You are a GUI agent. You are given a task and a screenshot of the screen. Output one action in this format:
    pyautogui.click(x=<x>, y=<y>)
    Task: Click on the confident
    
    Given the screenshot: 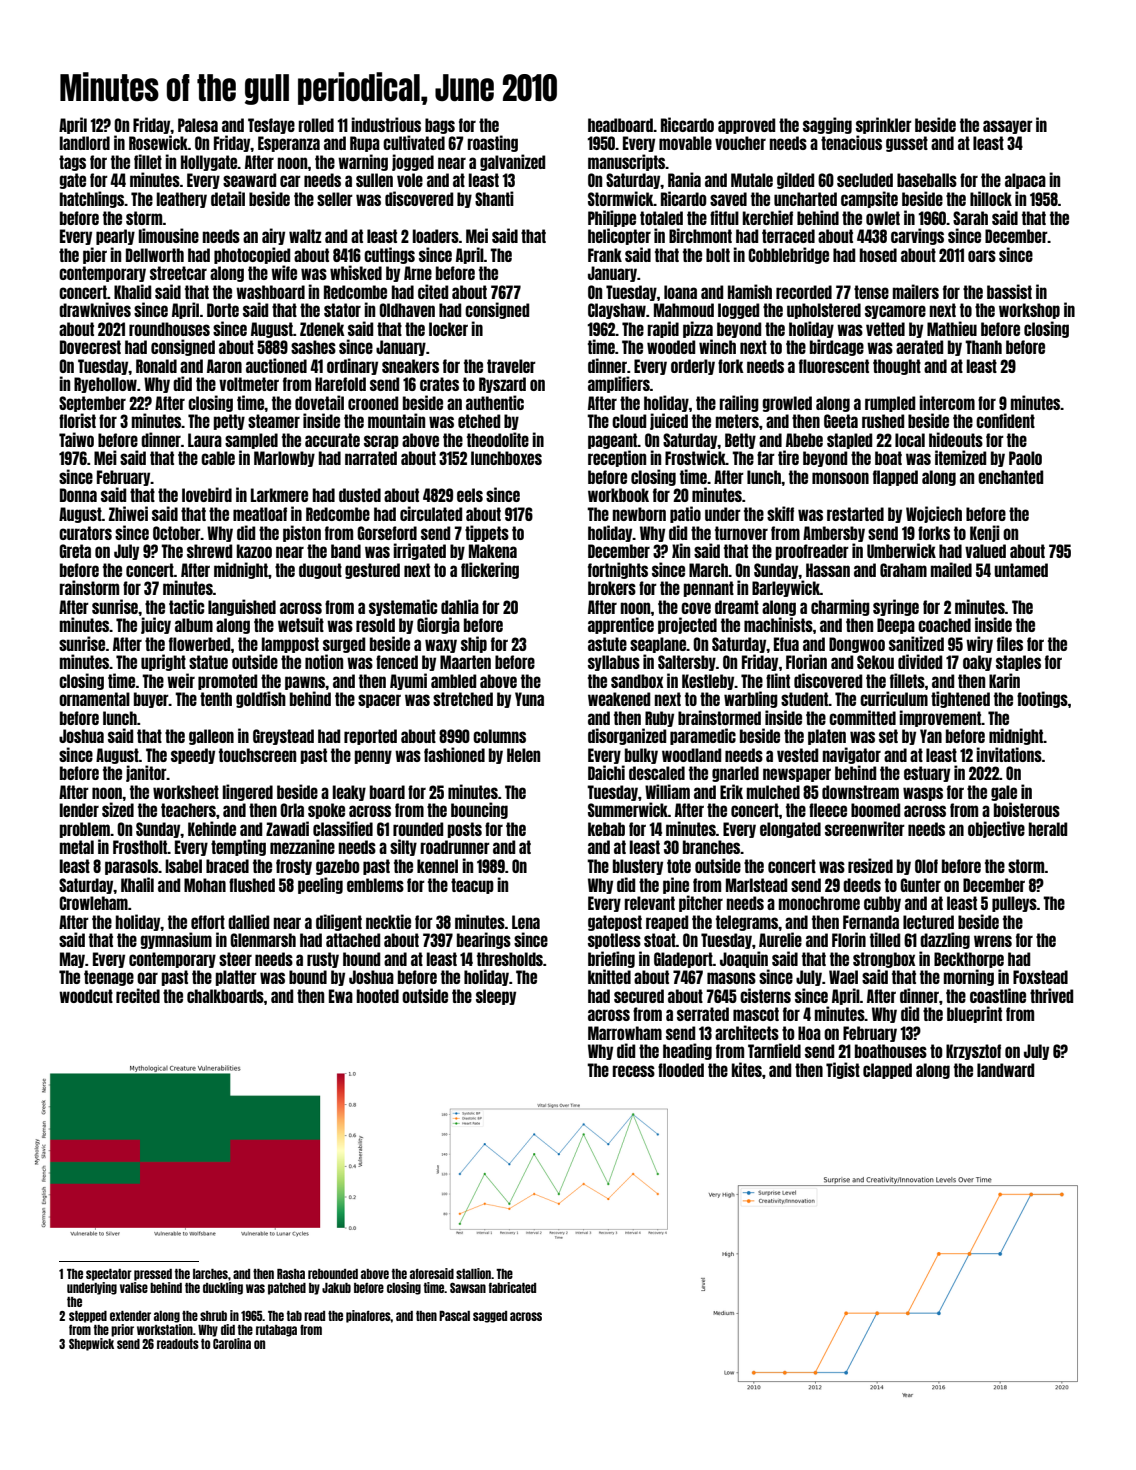 What is the action you would take?
    pyautogui.click(x=1005, y=420)
